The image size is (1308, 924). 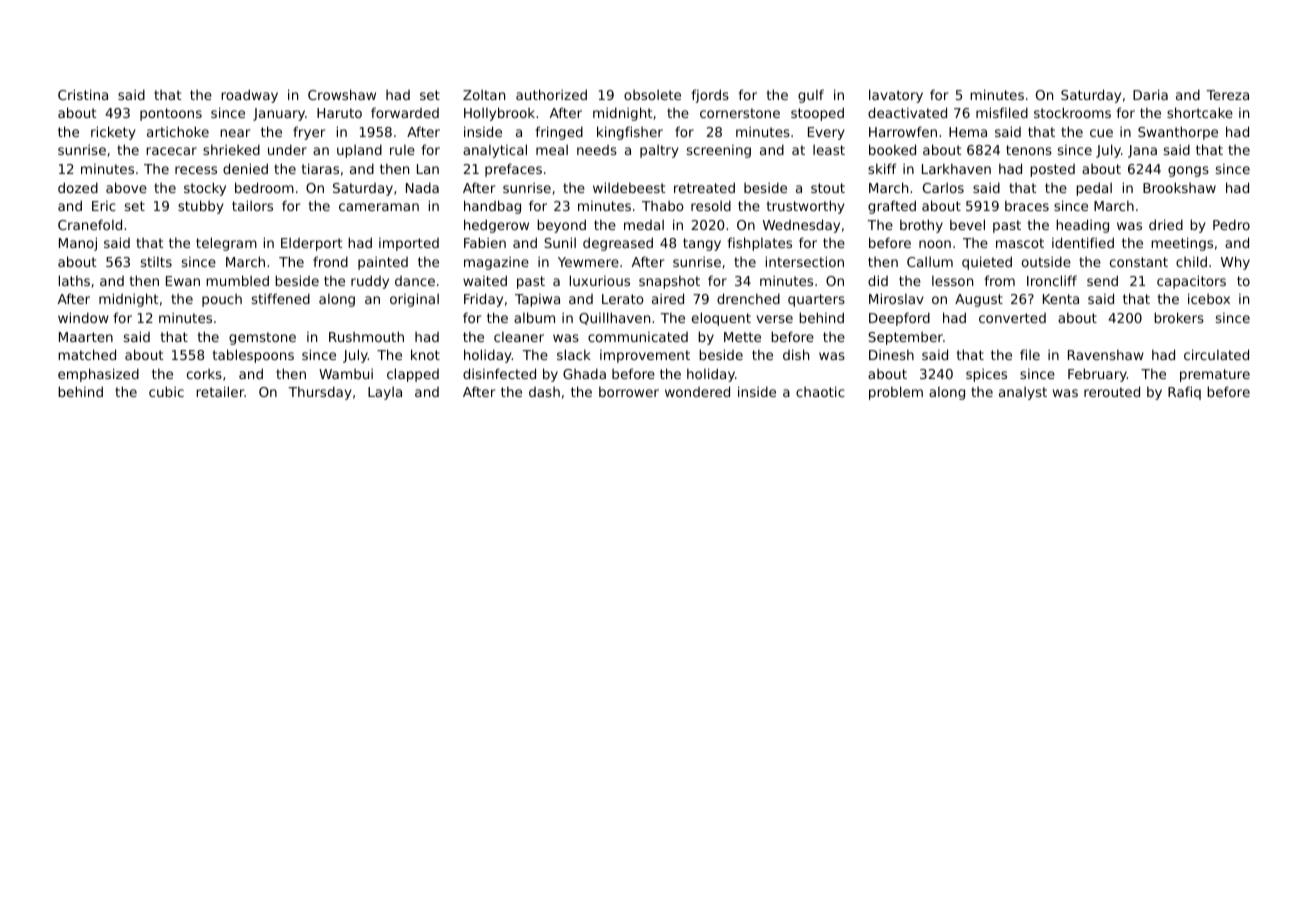 What do you see at coordinates (78, 244) in the screenshot?
I see `Manoj` at bounding box center [78, 244].
